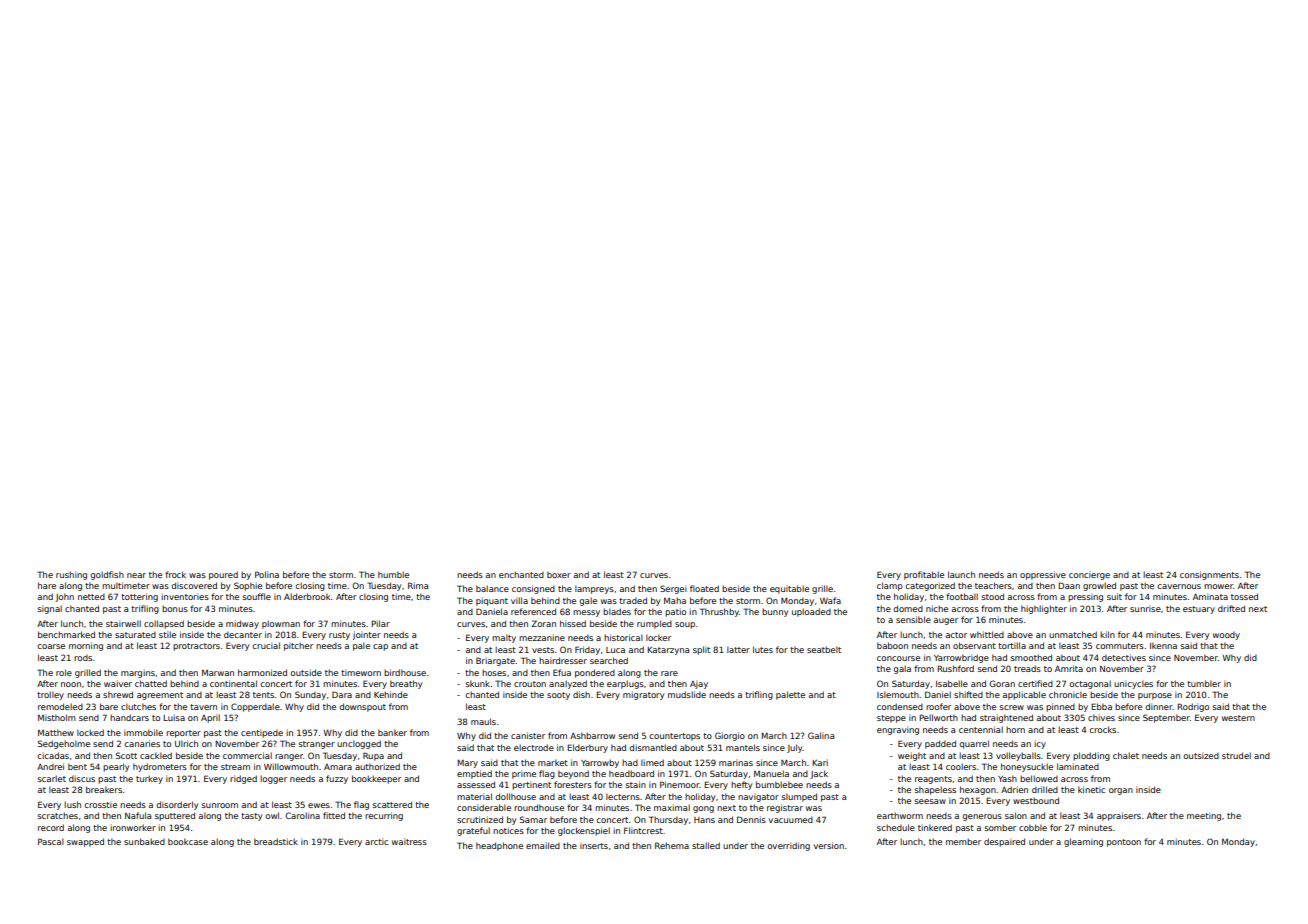  What do you see at coordinates (1102, 729) in the screenshot?
I see `crocks` at bounding box center [1102, 729].
